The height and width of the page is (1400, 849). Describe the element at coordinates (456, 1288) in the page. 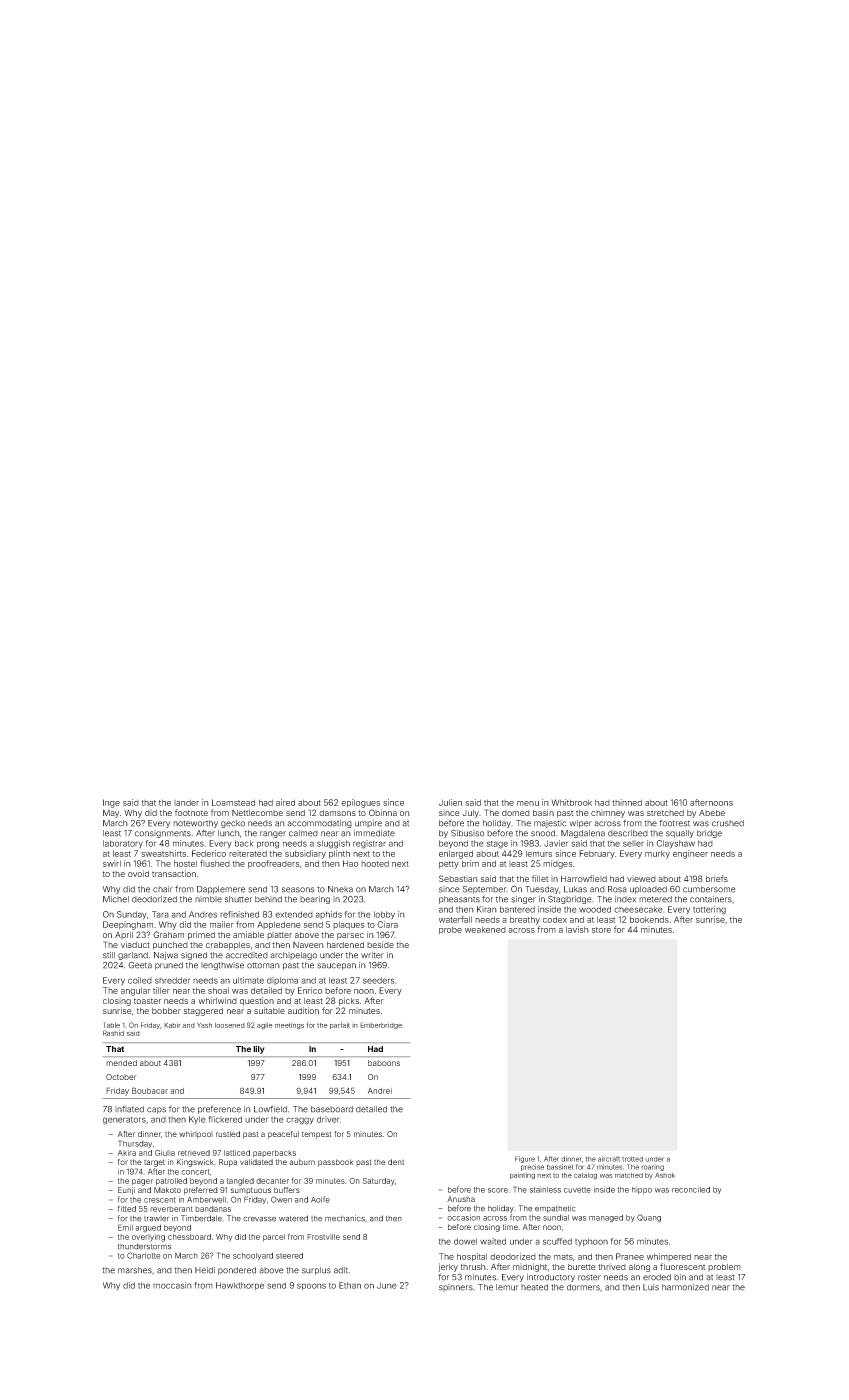

I see `spinners` at that location.
